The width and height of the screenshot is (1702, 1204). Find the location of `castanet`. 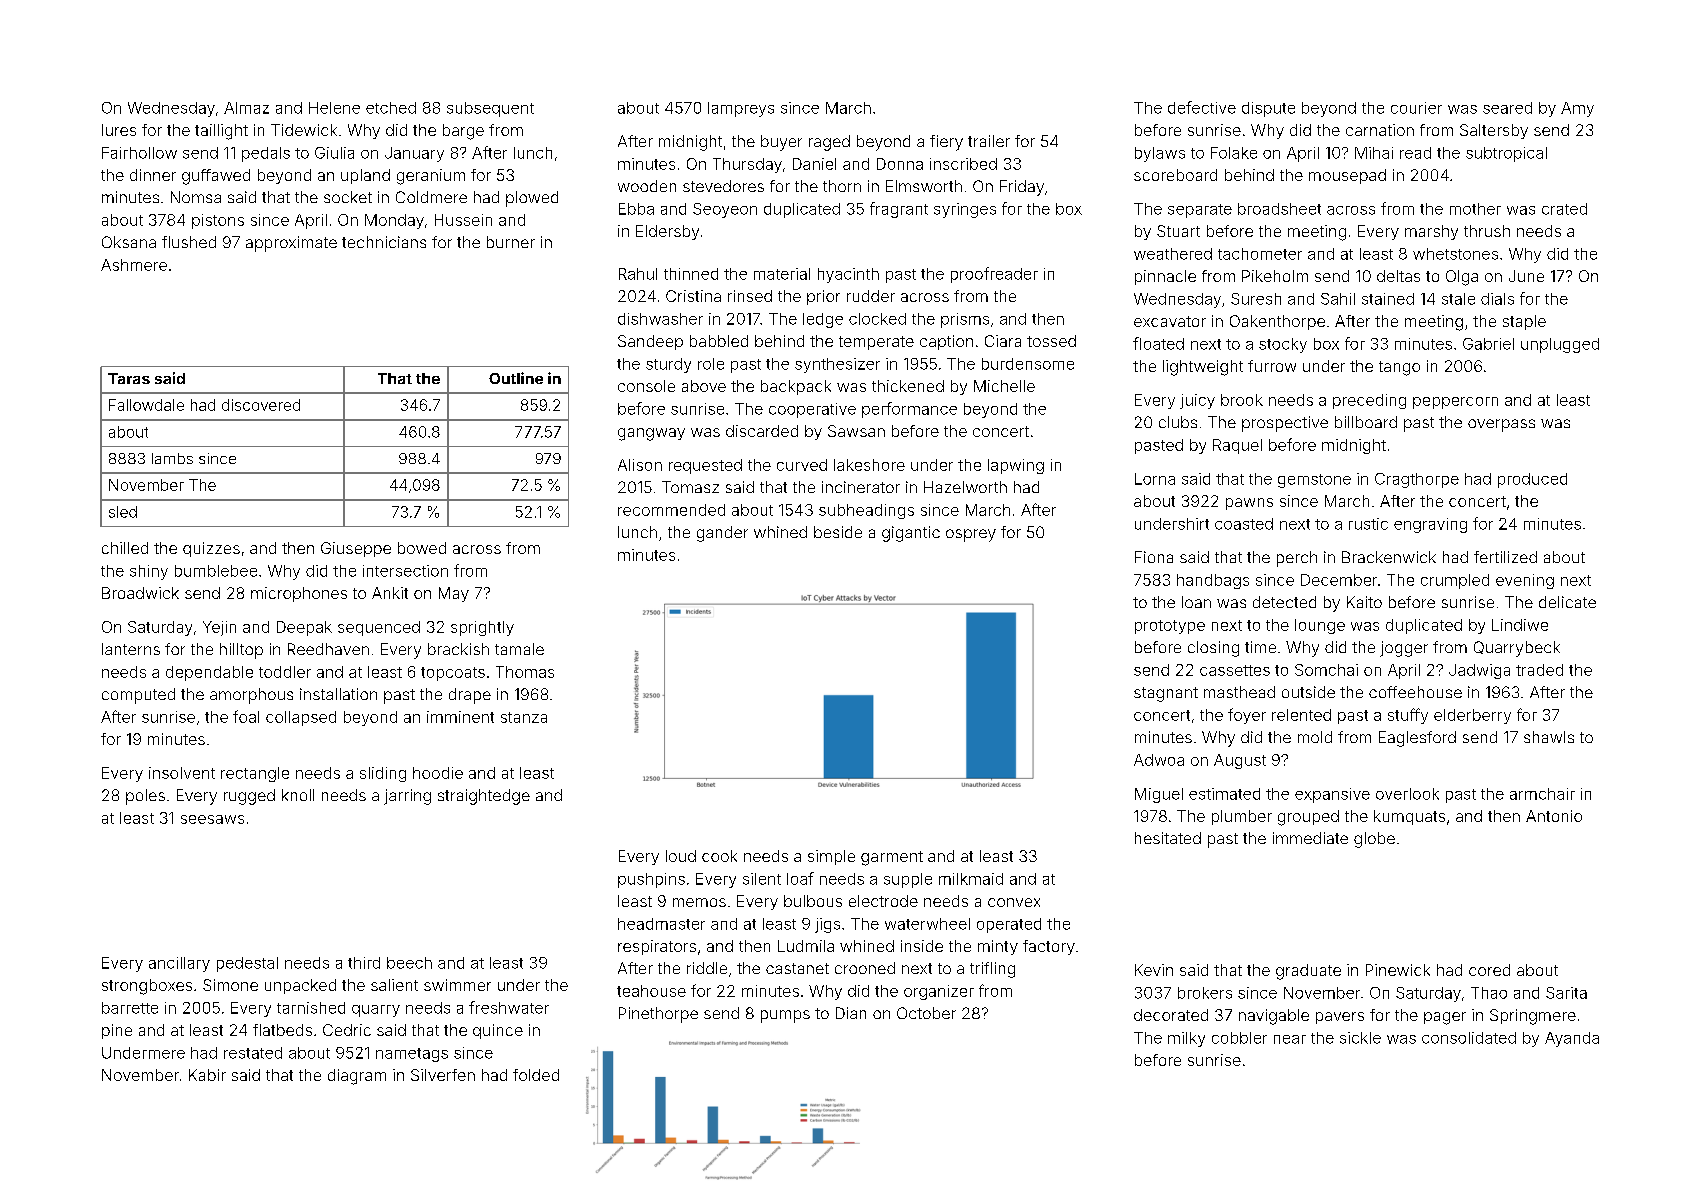

castanet is located at coordinates (797, 968).
